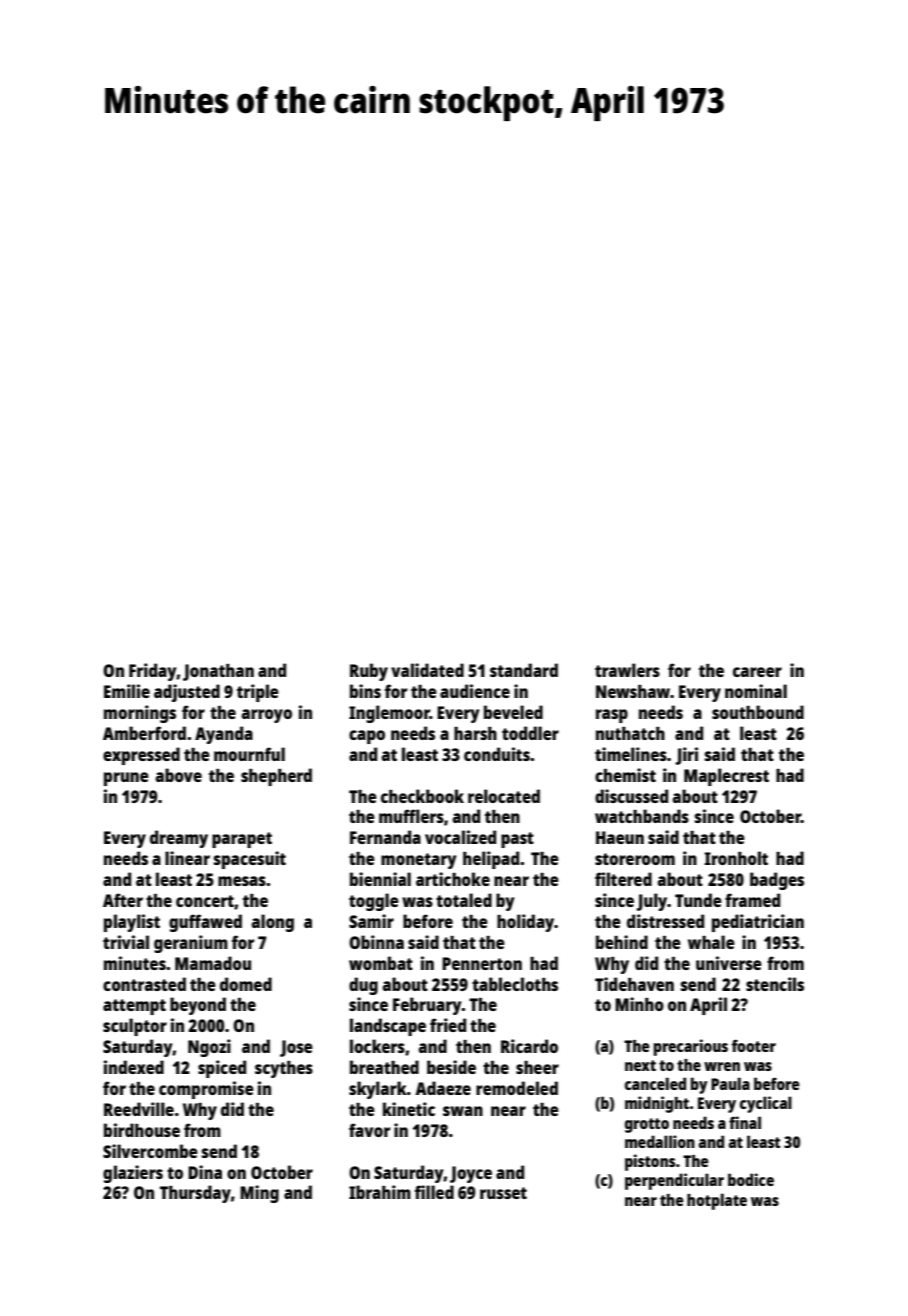 The image size is (908, 1316). What do you see at coordinates (123, 900) in the image?
I see `After` at bounding box center [123, 900].
